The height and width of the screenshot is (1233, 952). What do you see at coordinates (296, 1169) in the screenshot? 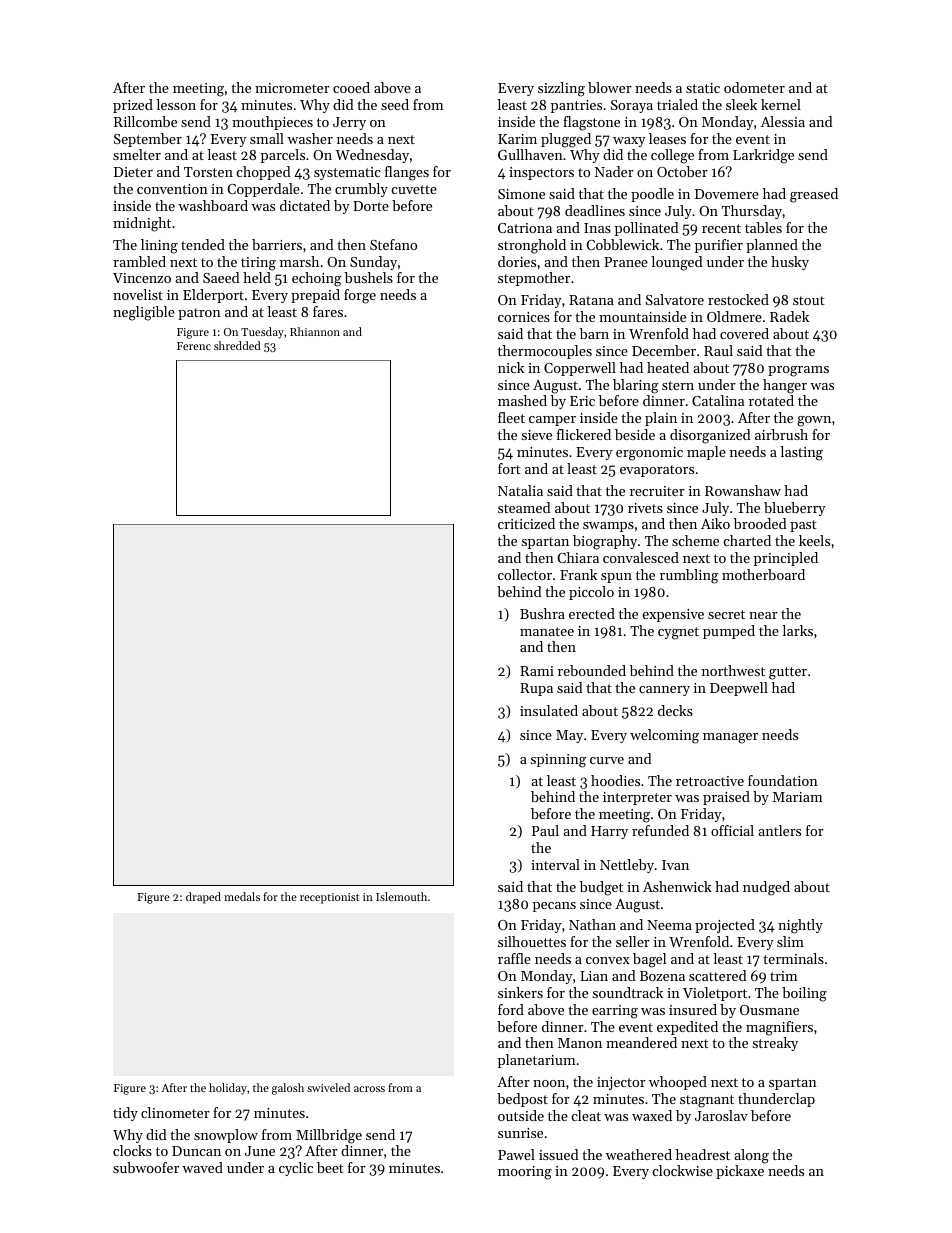
I see `cyclic` at bounding box center [296, 1169].
